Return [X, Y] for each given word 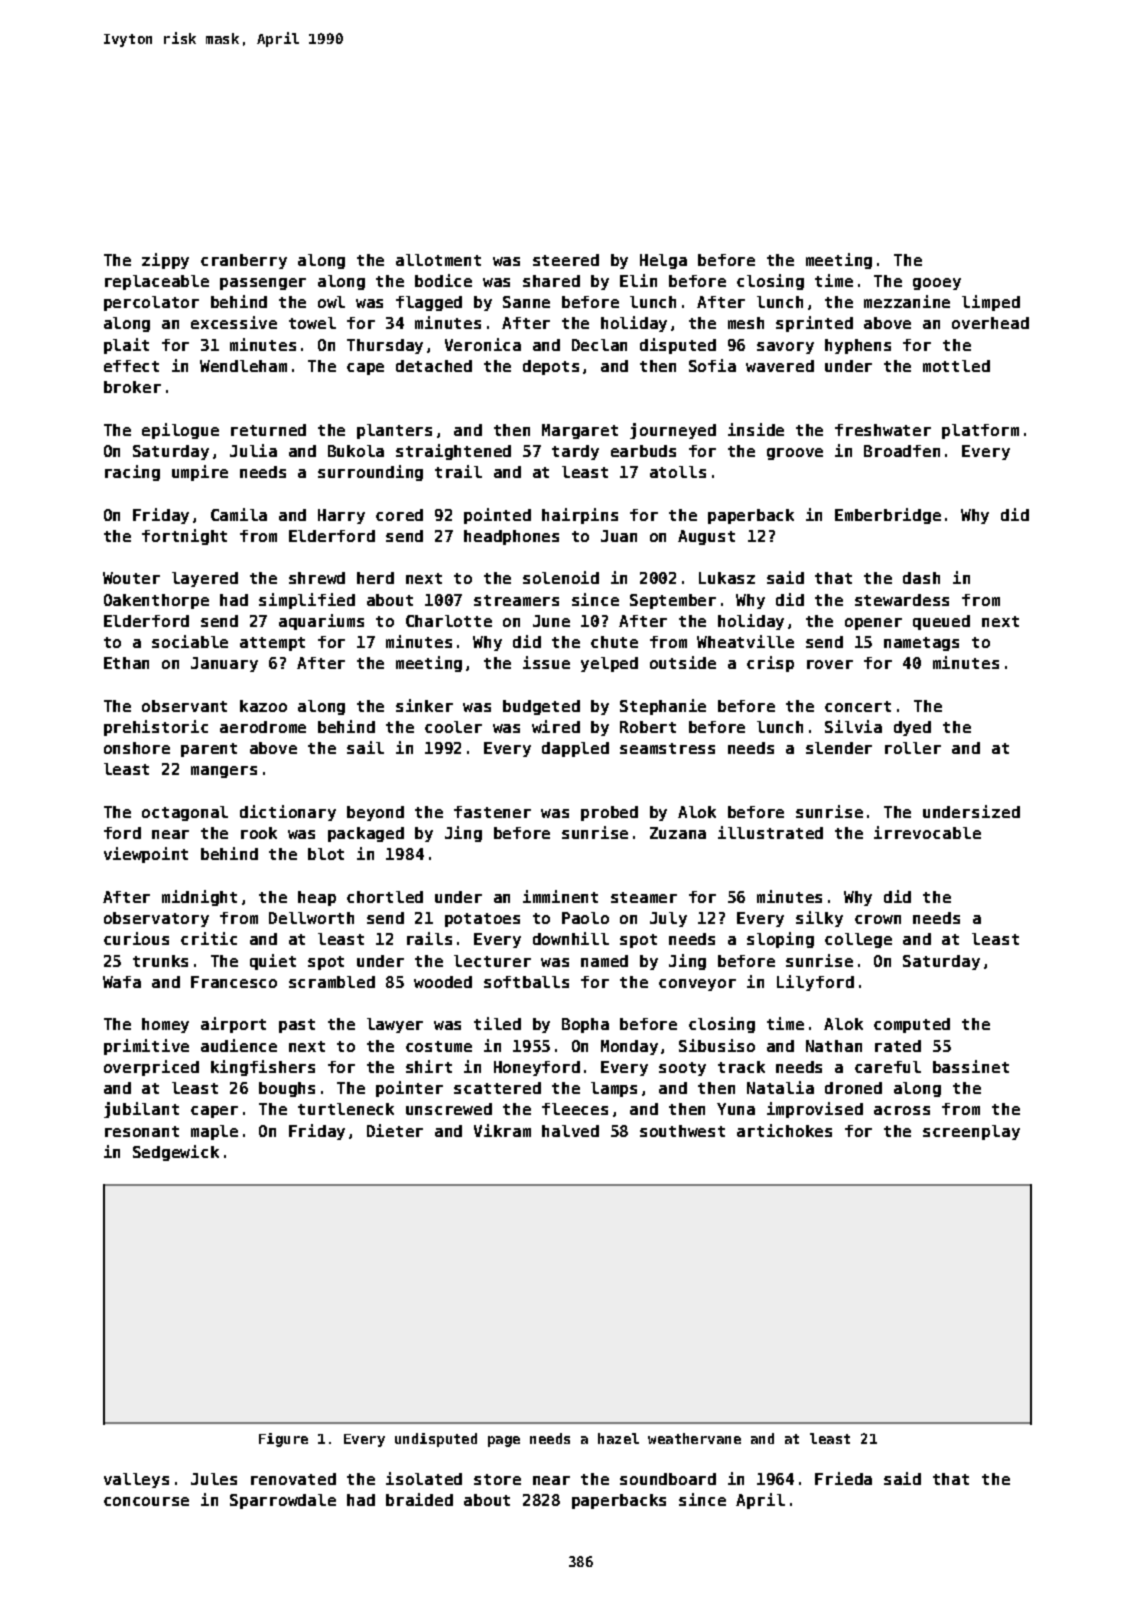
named [604, 961]
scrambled [332, 982]
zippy [165, 261]
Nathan [834, 1046]
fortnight [184, 537]
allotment [438, 260]
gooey [937, 284]
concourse [146, 1501]
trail [458, 471]
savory [785, 348]
